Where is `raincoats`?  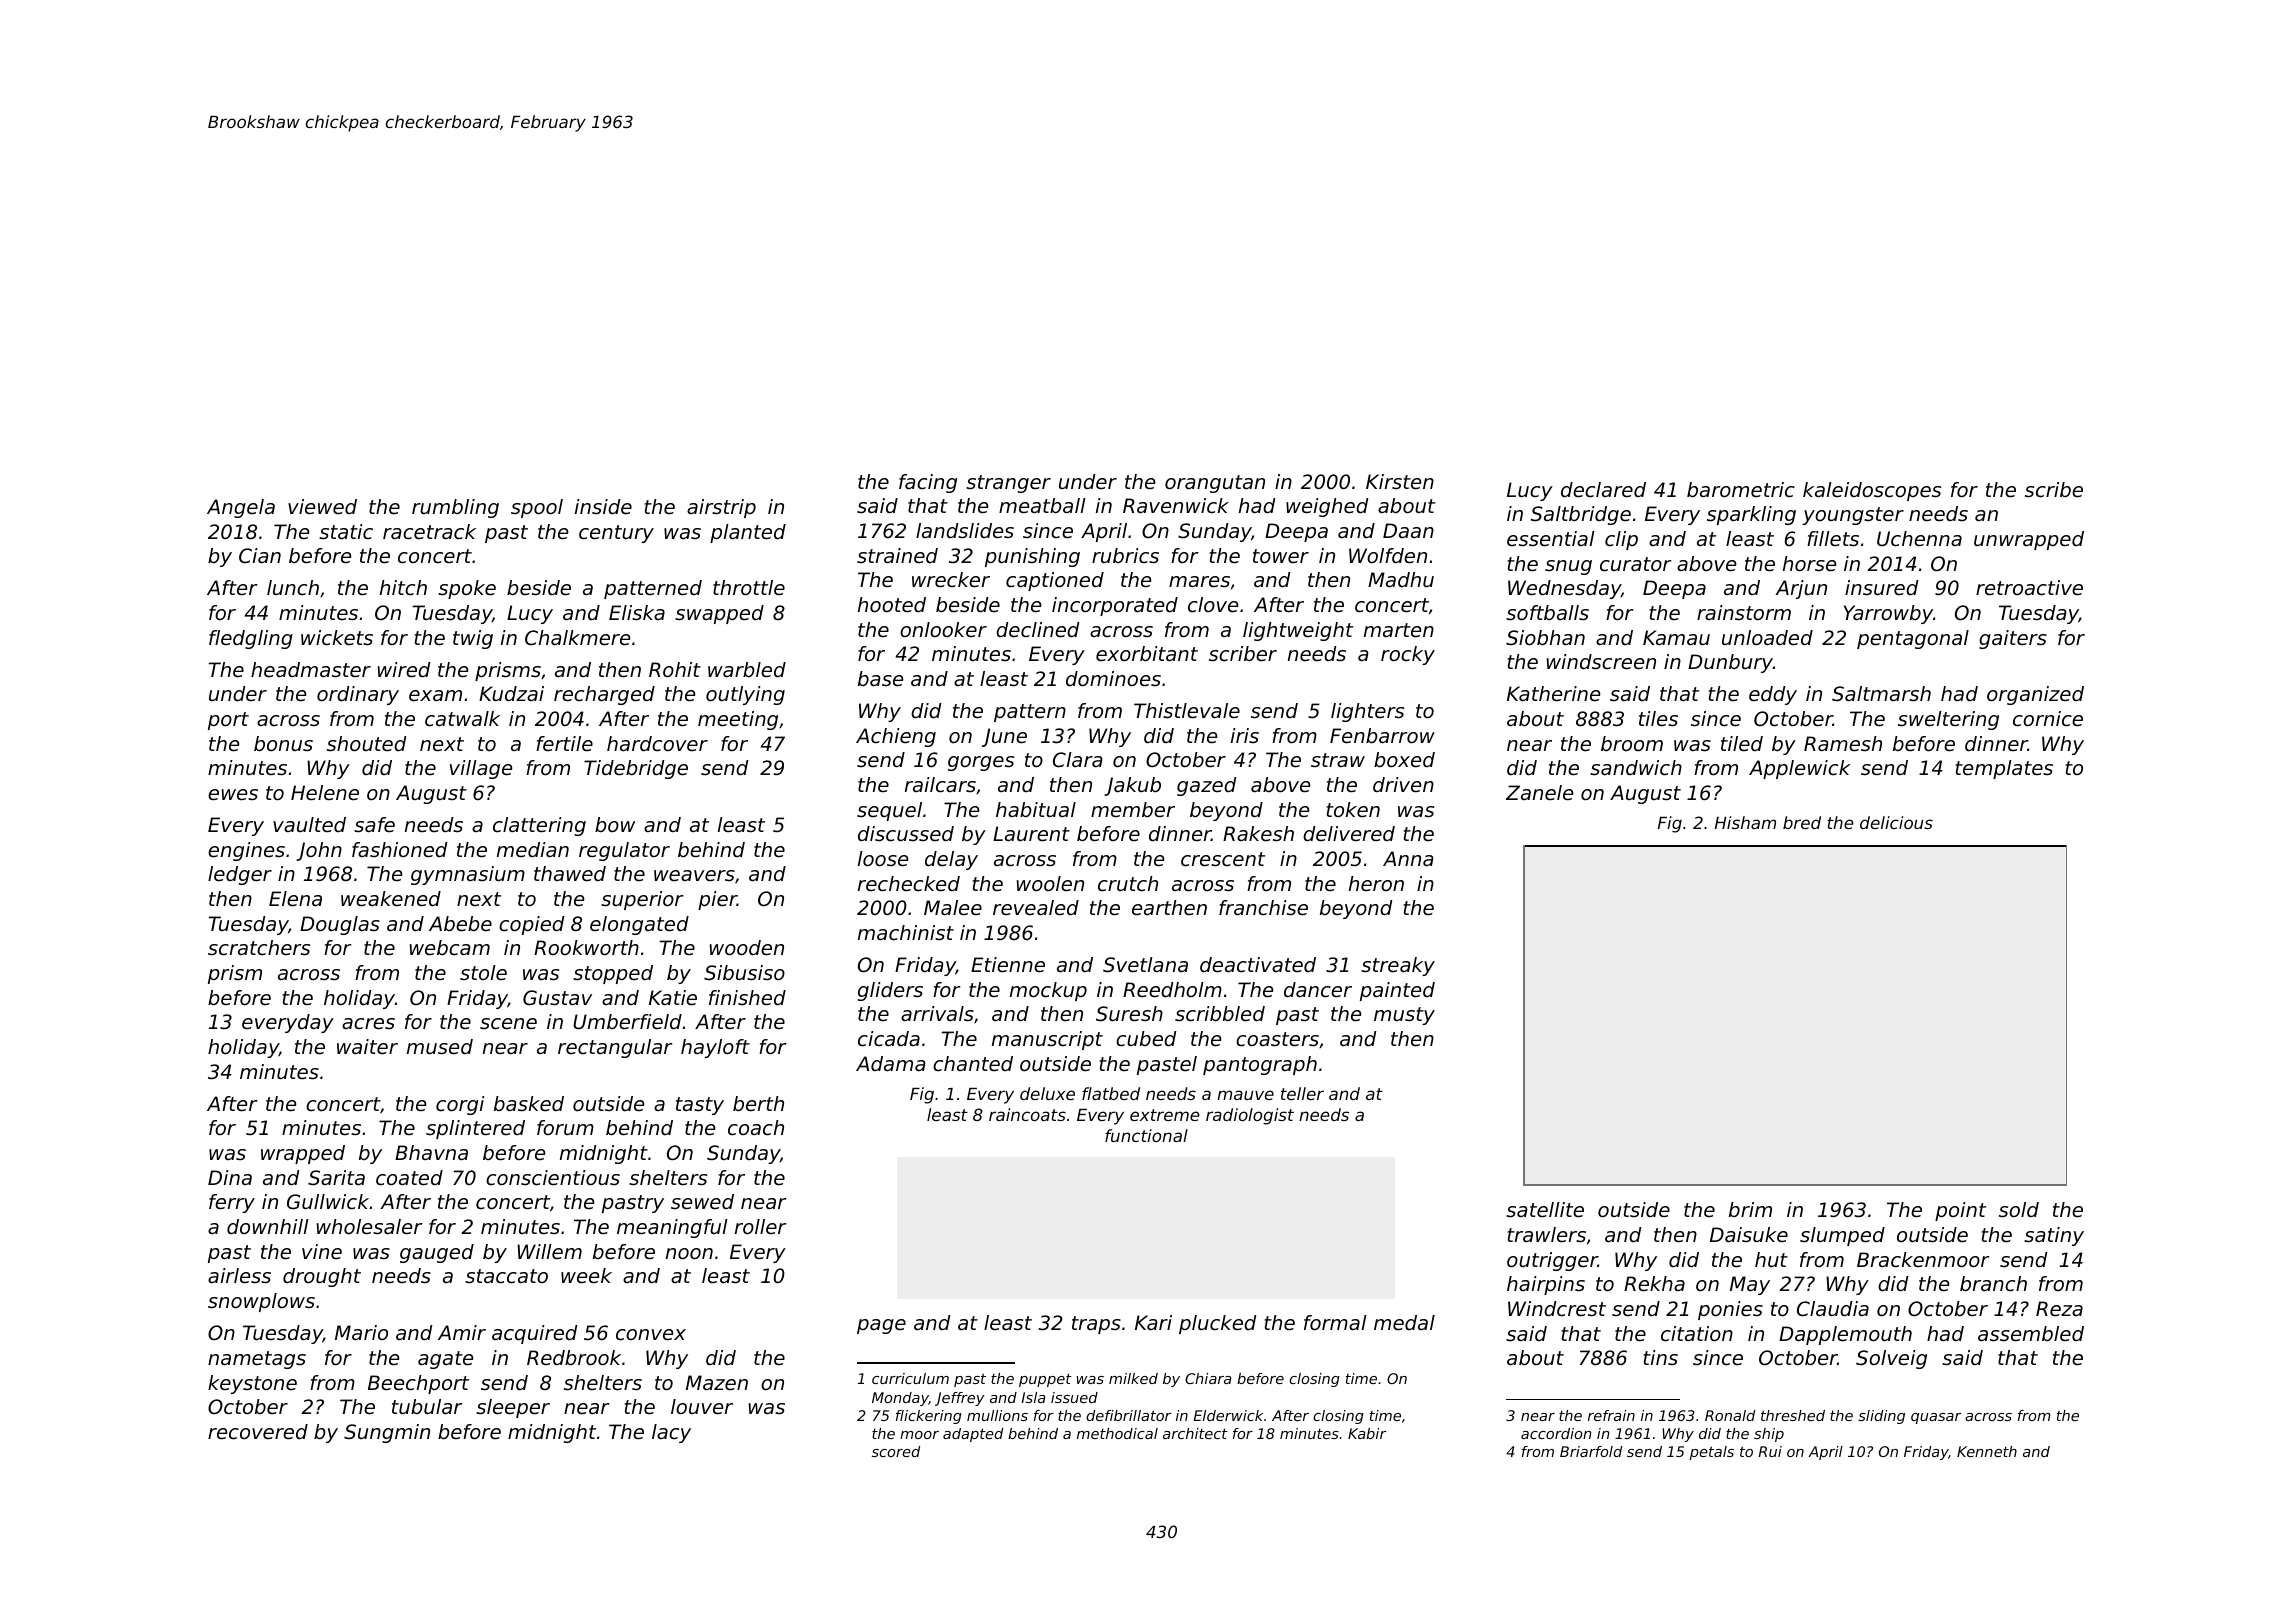 raincoats is located at coordinates (1027, 1114).
